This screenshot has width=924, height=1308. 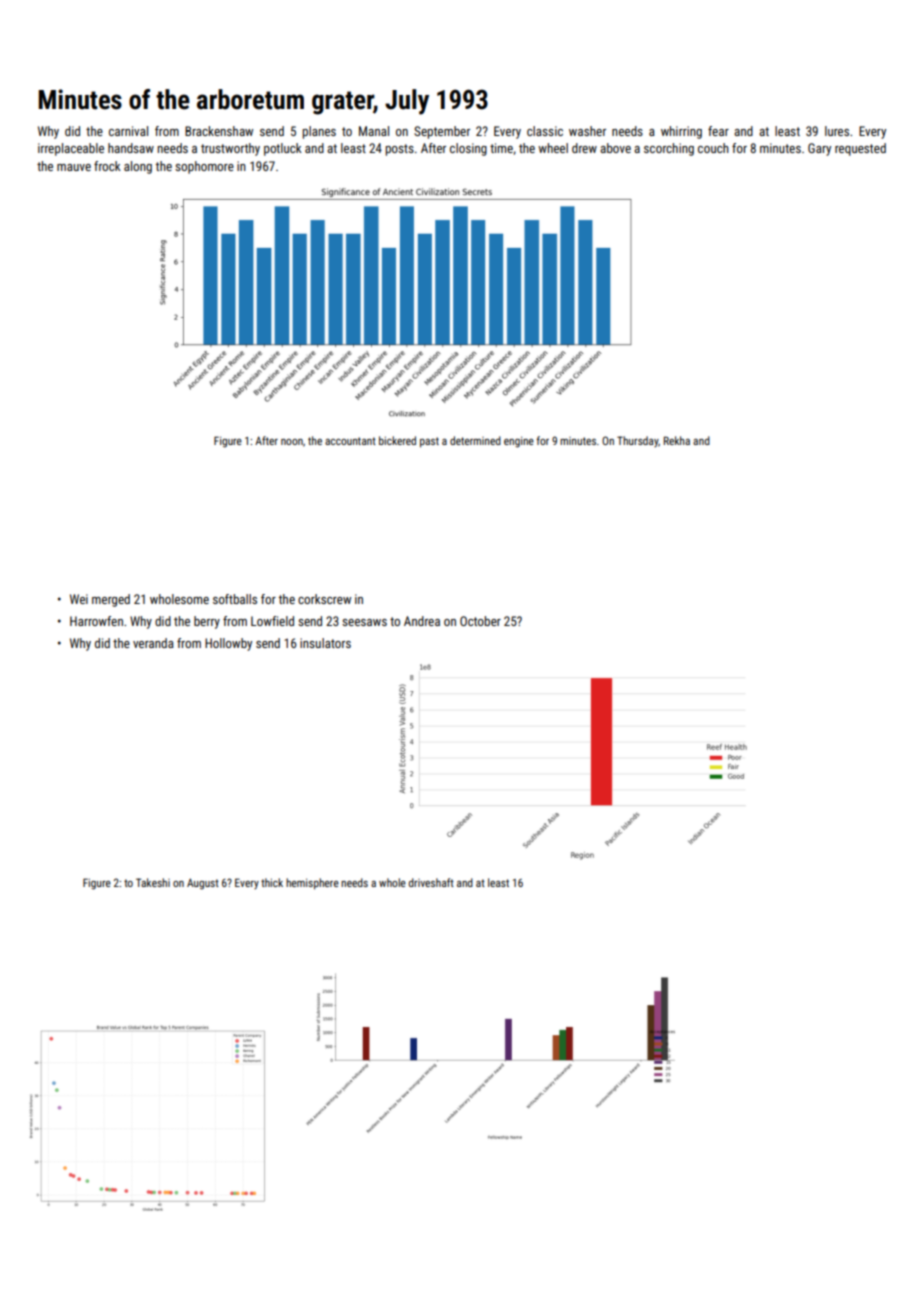 I want to click on carnival, so click(x=128, y=131).
